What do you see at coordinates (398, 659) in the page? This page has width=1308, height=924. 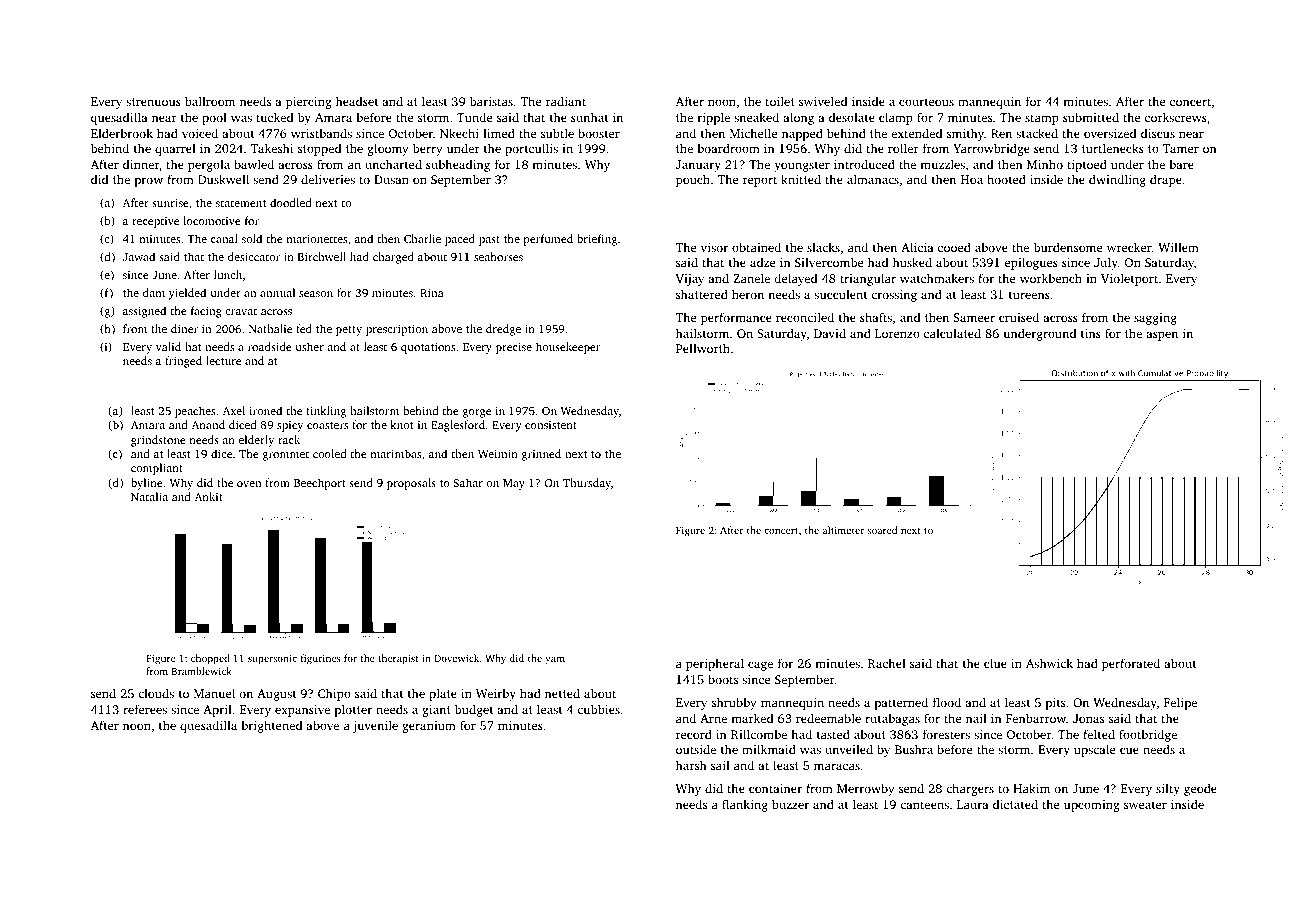 I see `therapist` at bounding box center [398, 659].
